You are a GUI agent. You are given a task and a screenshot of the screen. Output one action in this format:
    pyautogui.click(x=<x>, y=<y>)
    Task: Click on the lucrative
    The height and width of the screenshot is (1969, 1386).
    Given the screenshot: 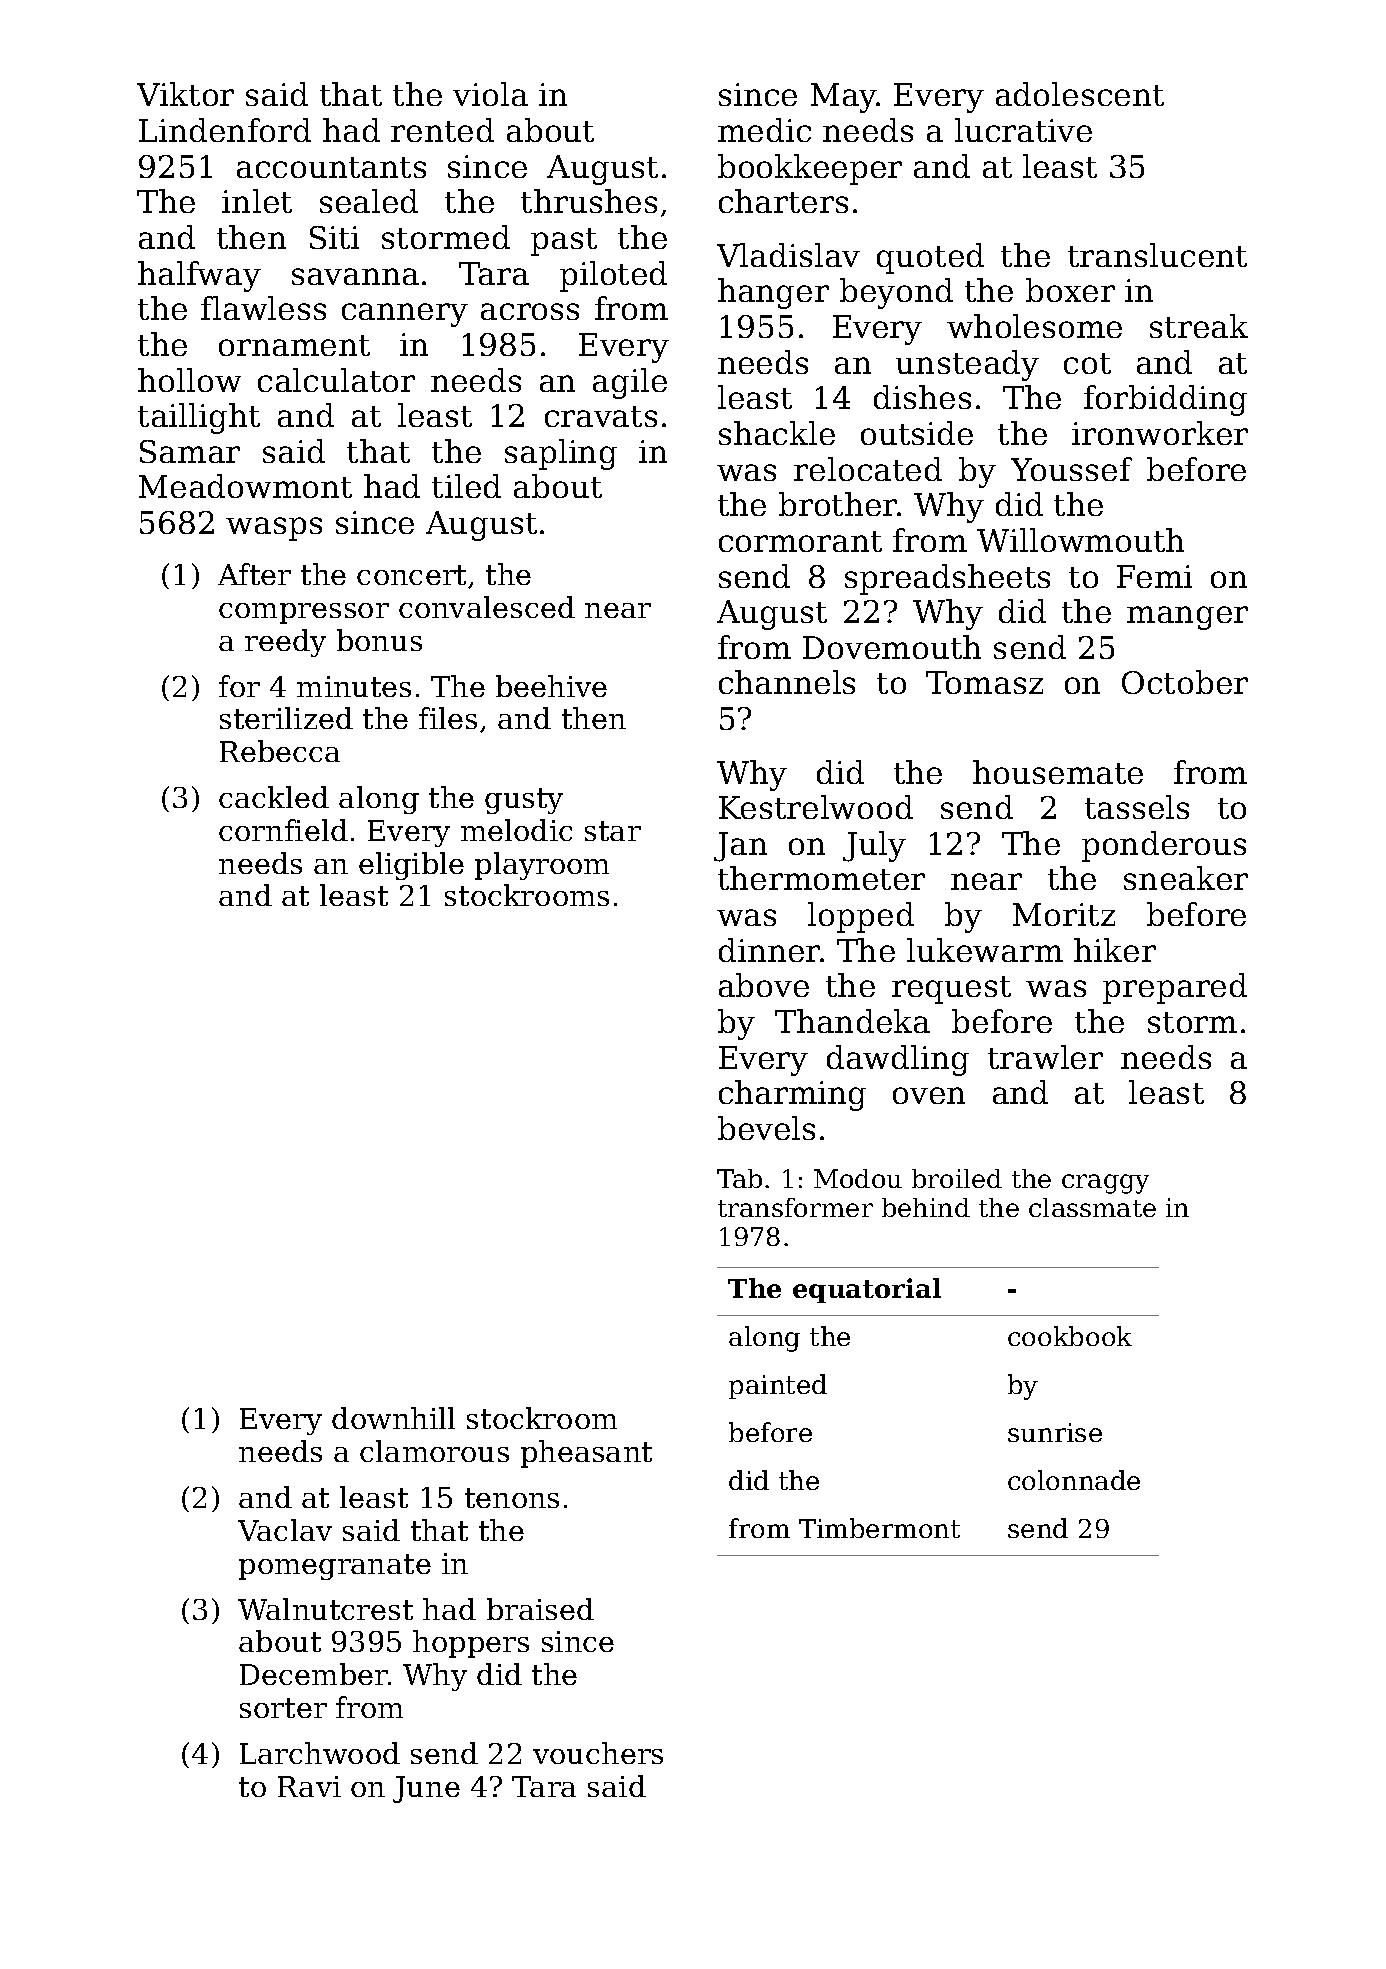 What is the action you would take?
    pyautogui.click(x=1023, y=130)
